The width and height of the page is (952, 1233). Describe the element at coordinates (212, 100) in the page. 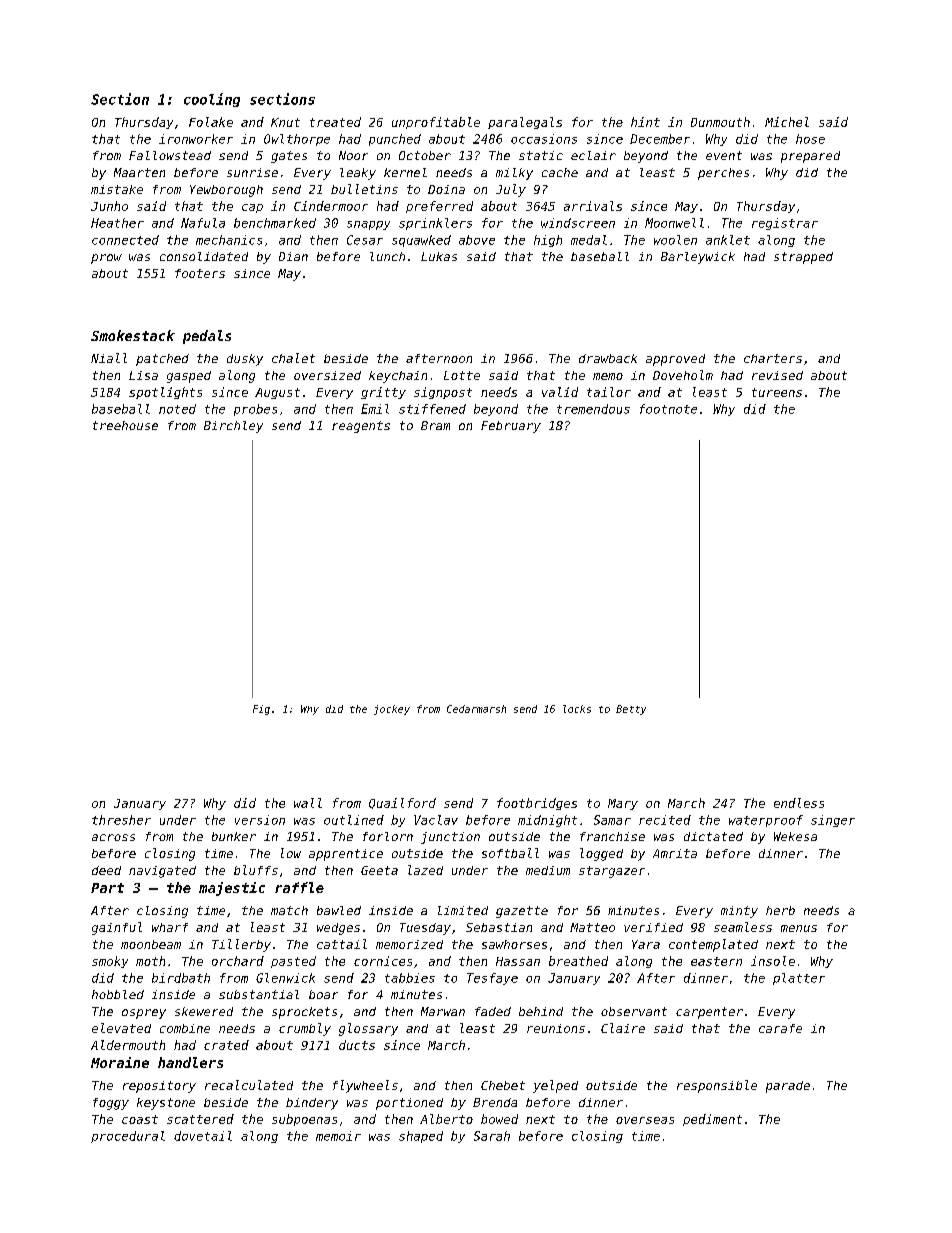

I see `cooling` at that location.
